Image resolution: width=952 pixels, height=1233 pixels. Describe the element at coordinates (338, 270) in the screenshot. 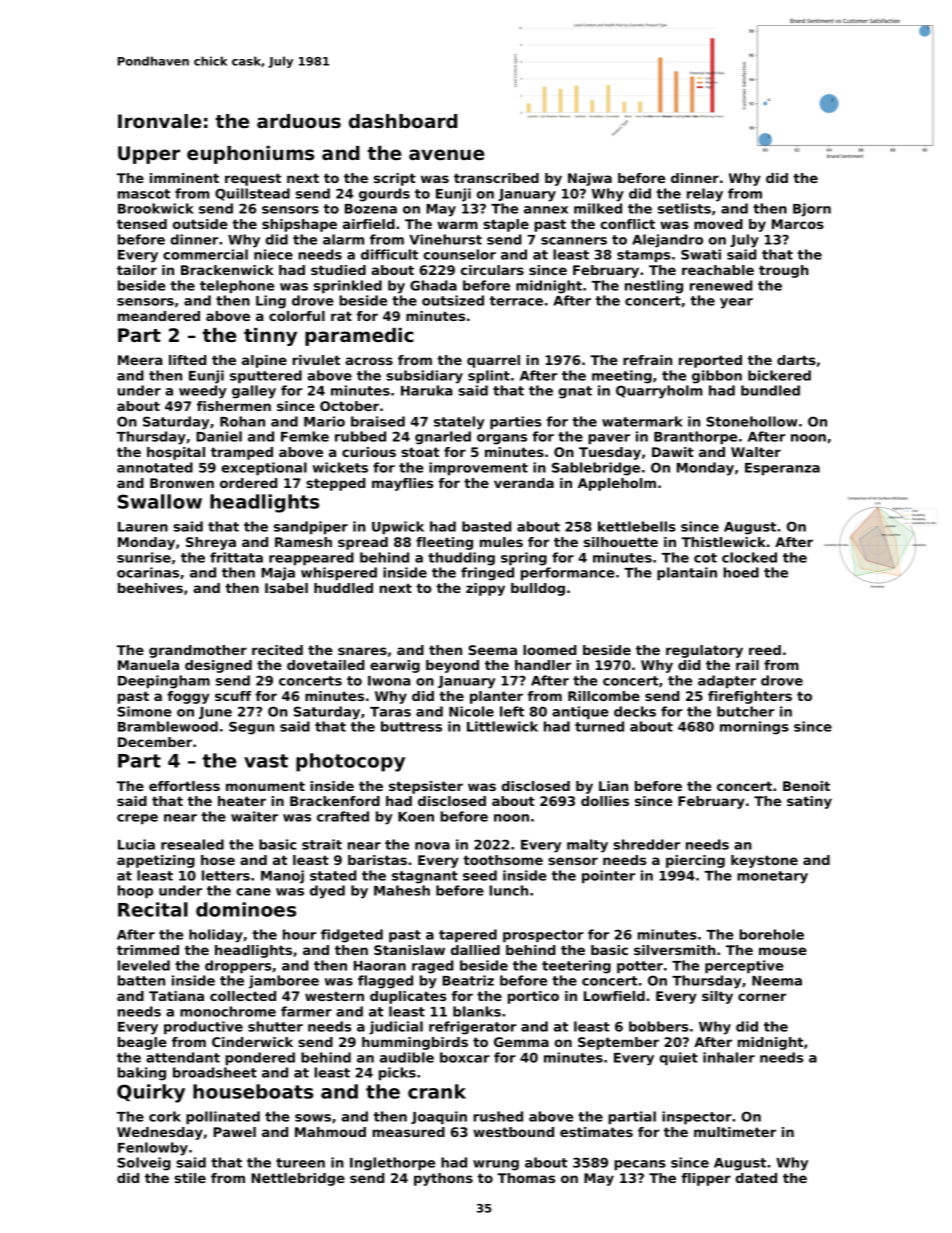

I see `studied` at that location.
